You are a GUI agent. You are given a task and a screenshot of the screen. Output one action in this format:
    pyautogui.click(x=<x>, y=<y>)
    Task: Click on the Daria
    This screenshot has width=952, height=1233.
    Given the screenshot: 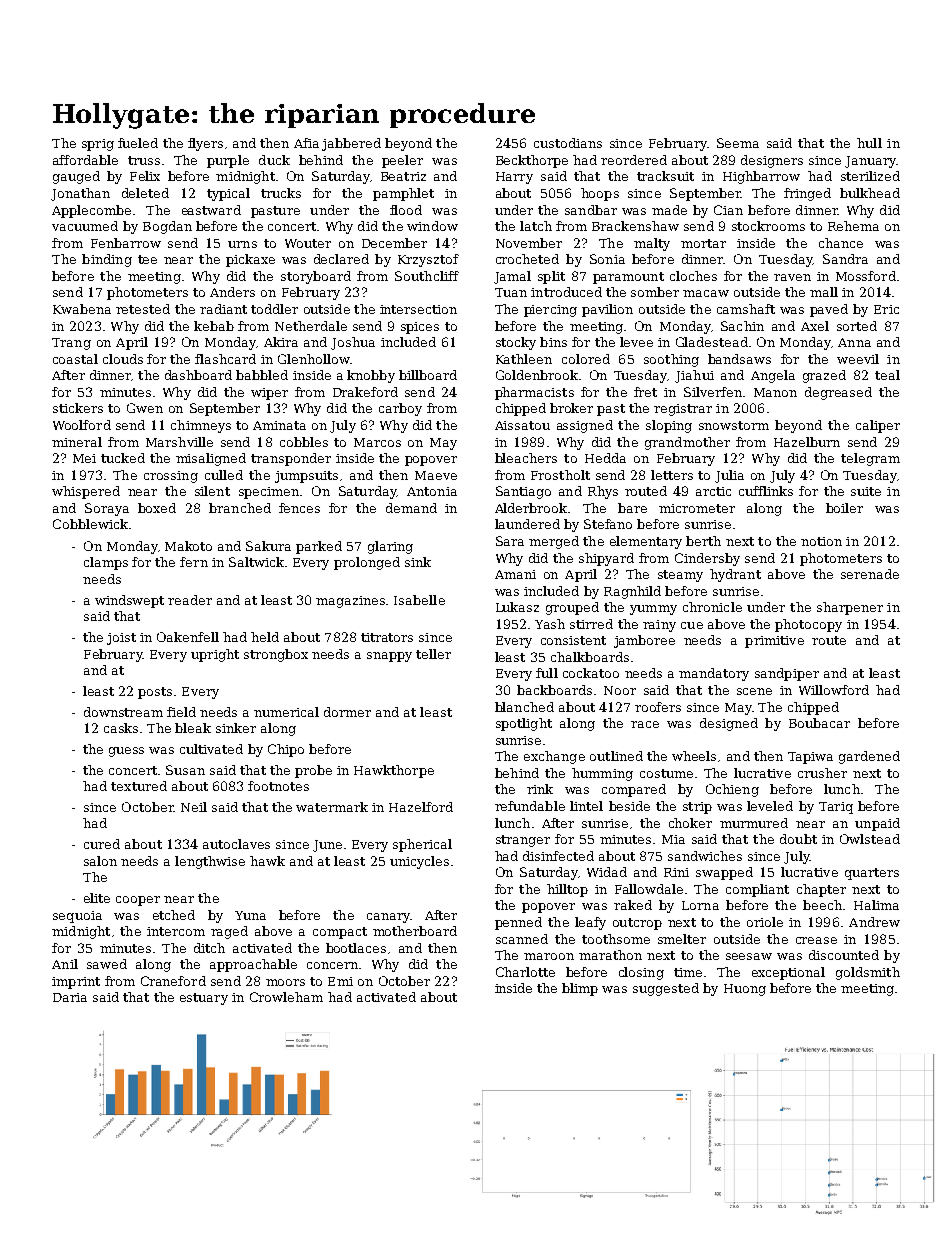 What is the action you would take?
    pyautogui.click(x=70, y=997)
